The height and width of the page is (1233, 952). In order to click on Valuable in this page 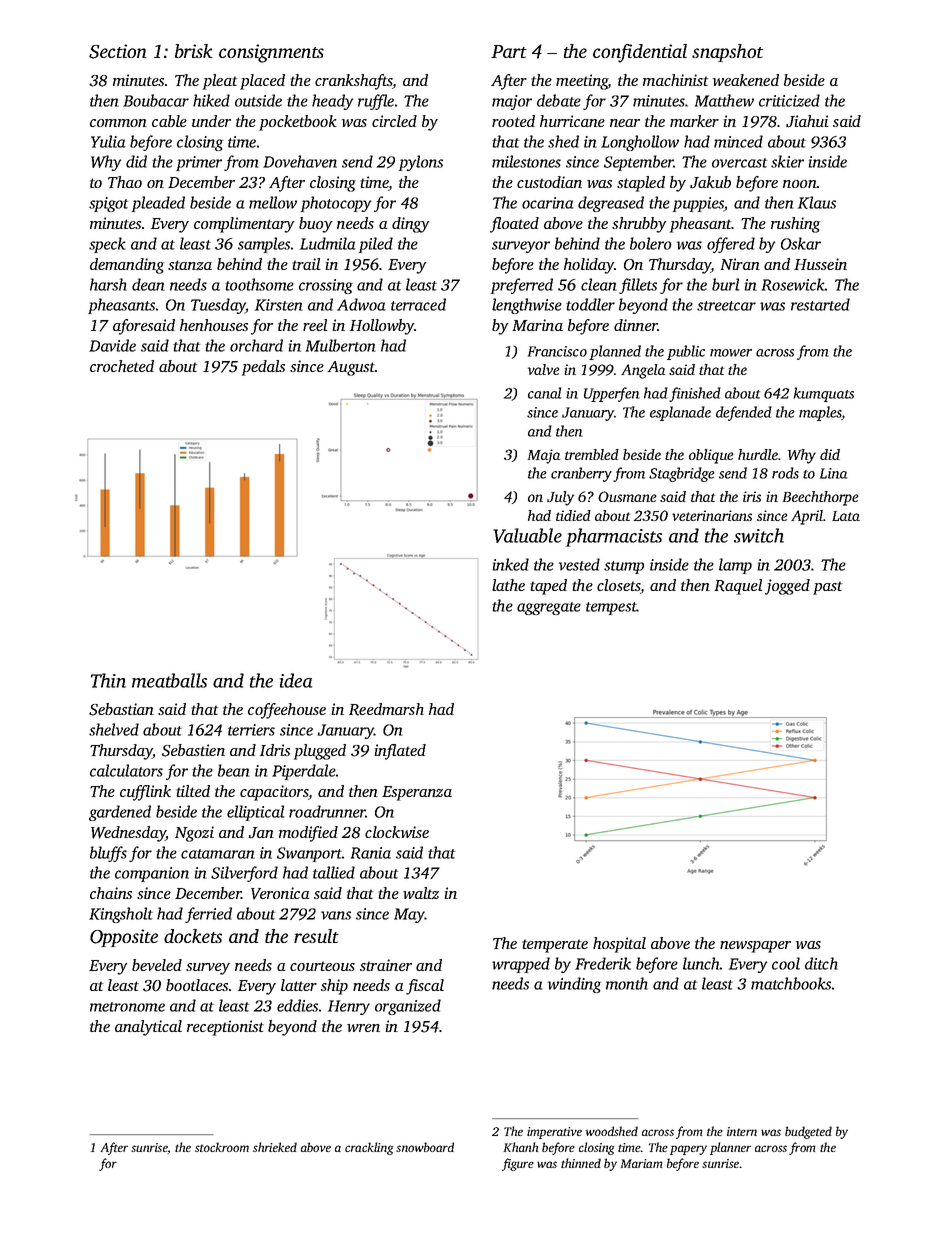, I will do `click(527, 535)`.
